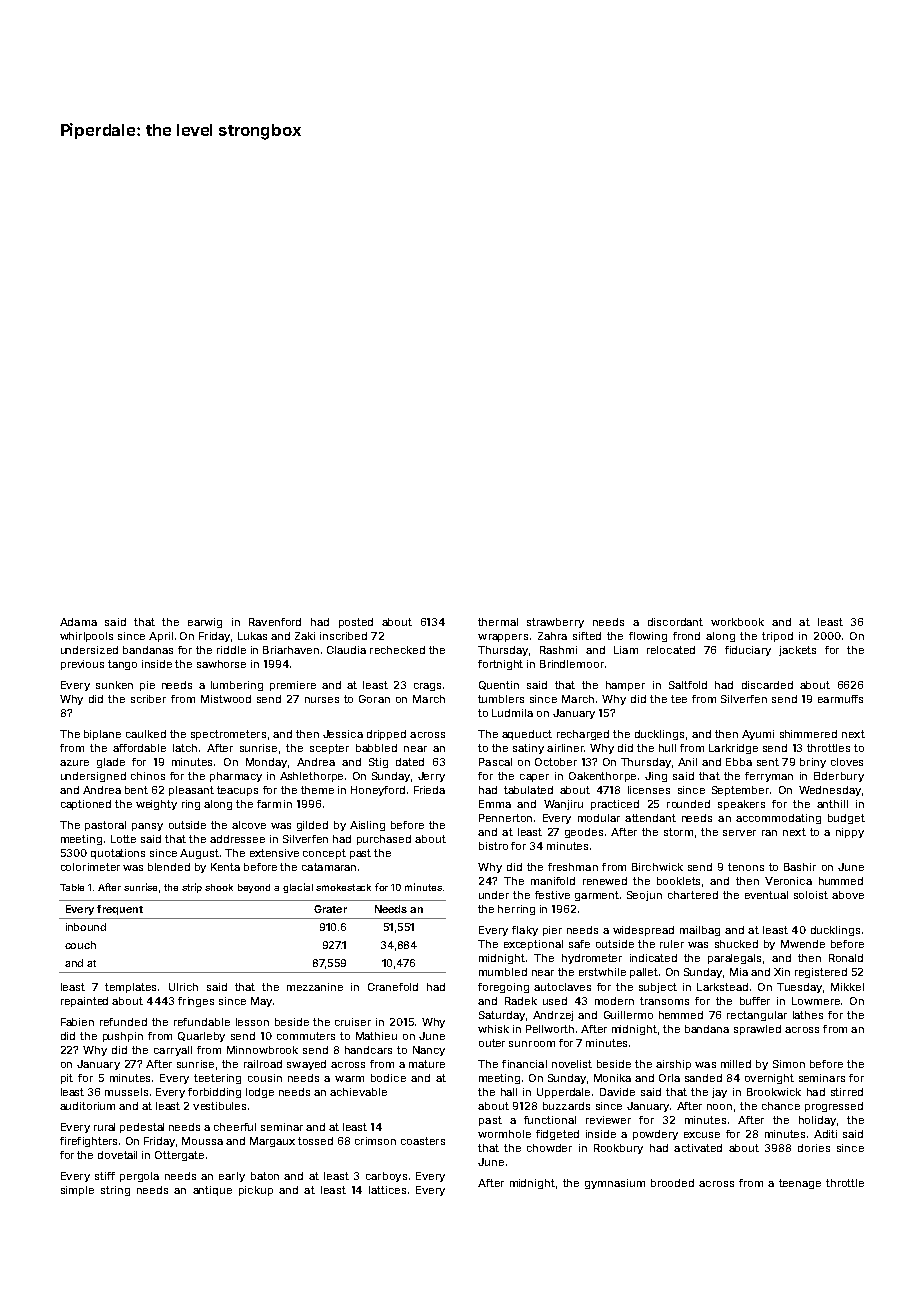 The height and width of the image is (1314, 924). Describe the element at coordinates (625, 686) in the image. I see `hamper` at that location.
